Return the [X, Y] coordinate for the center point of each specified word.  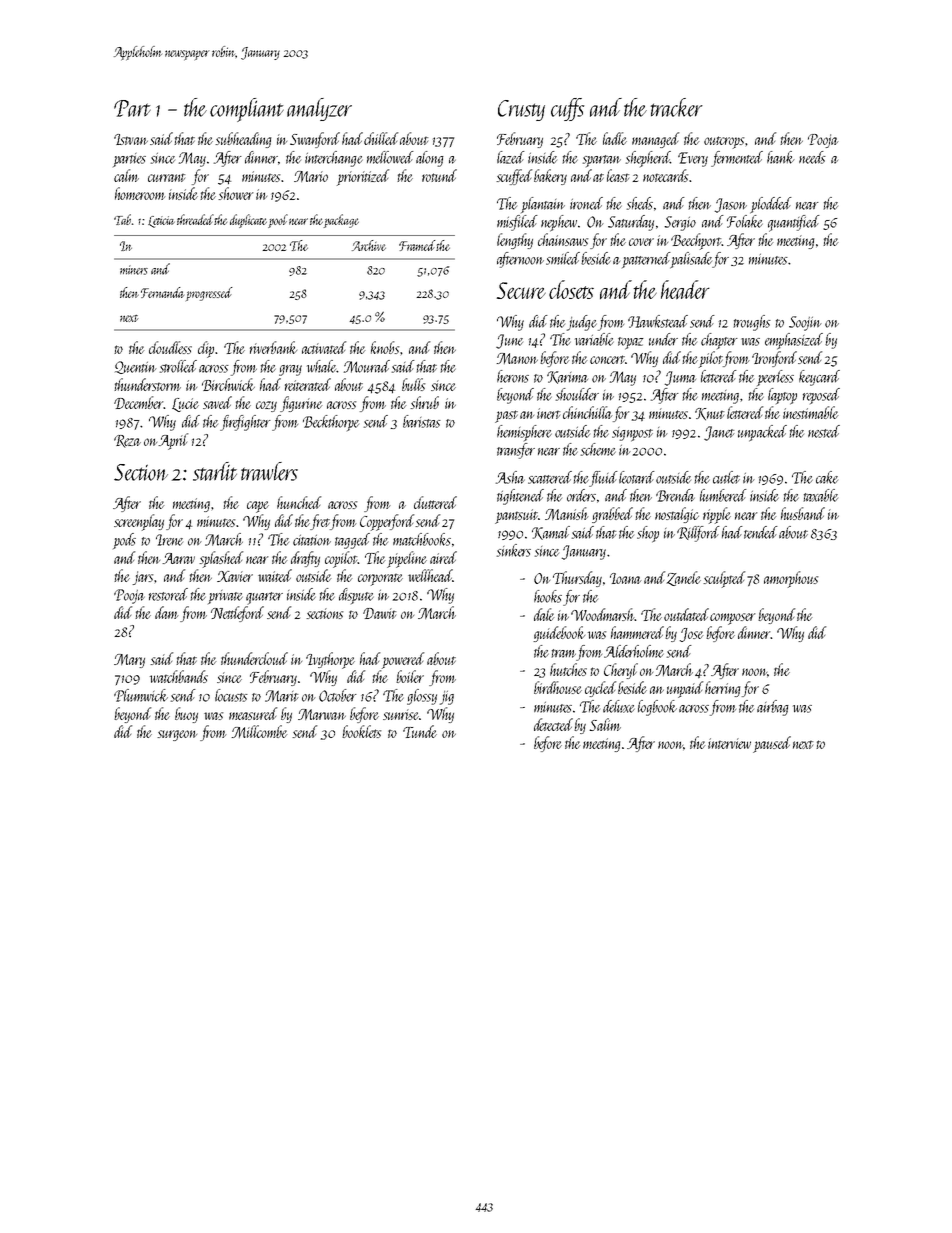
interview [729, 743]
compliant [247, 110]
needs [812, 157]
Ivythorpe [330, 660]
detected [553, 724]
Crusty [521, 110]
